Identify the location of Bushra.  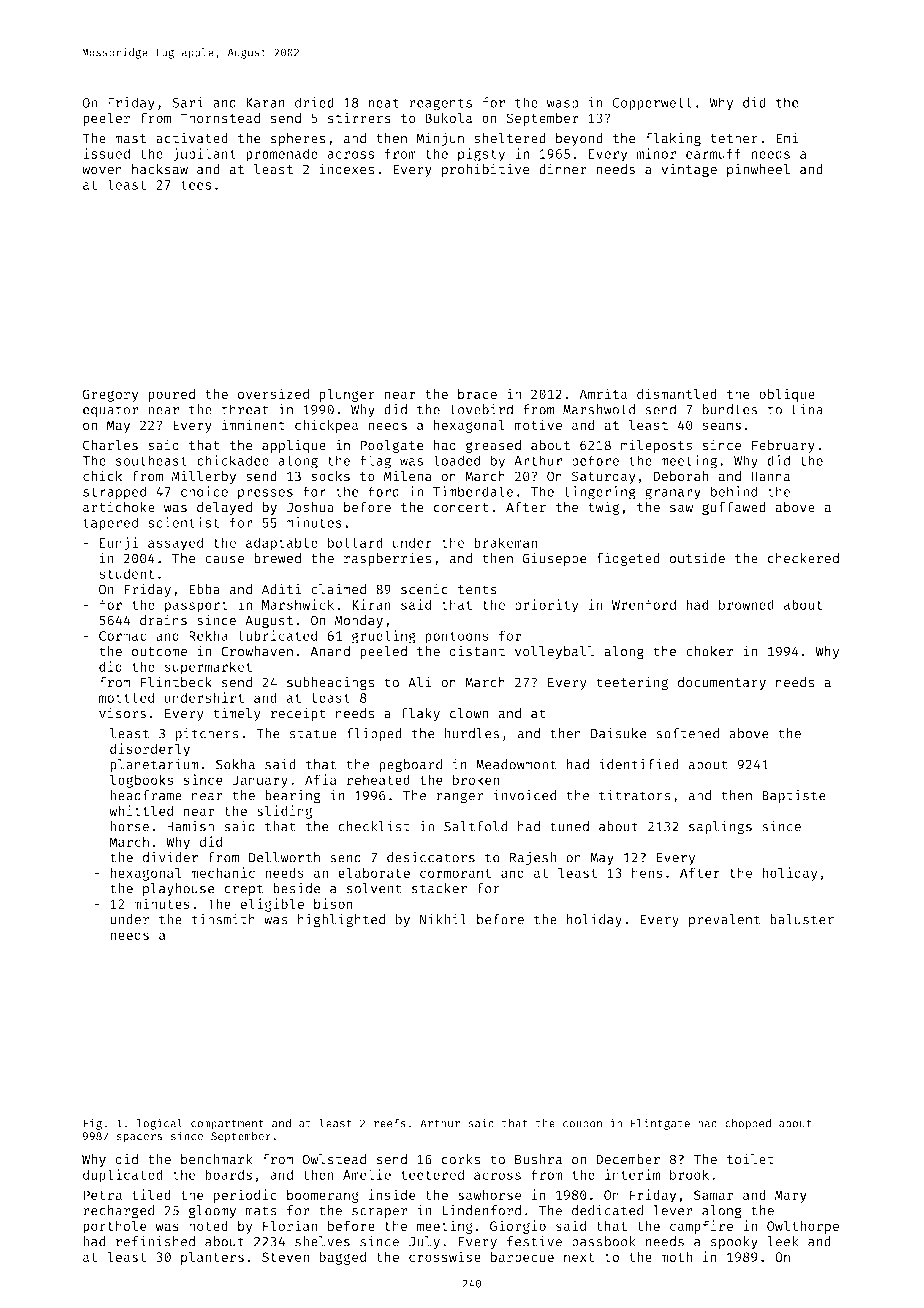
(538, 1159).
